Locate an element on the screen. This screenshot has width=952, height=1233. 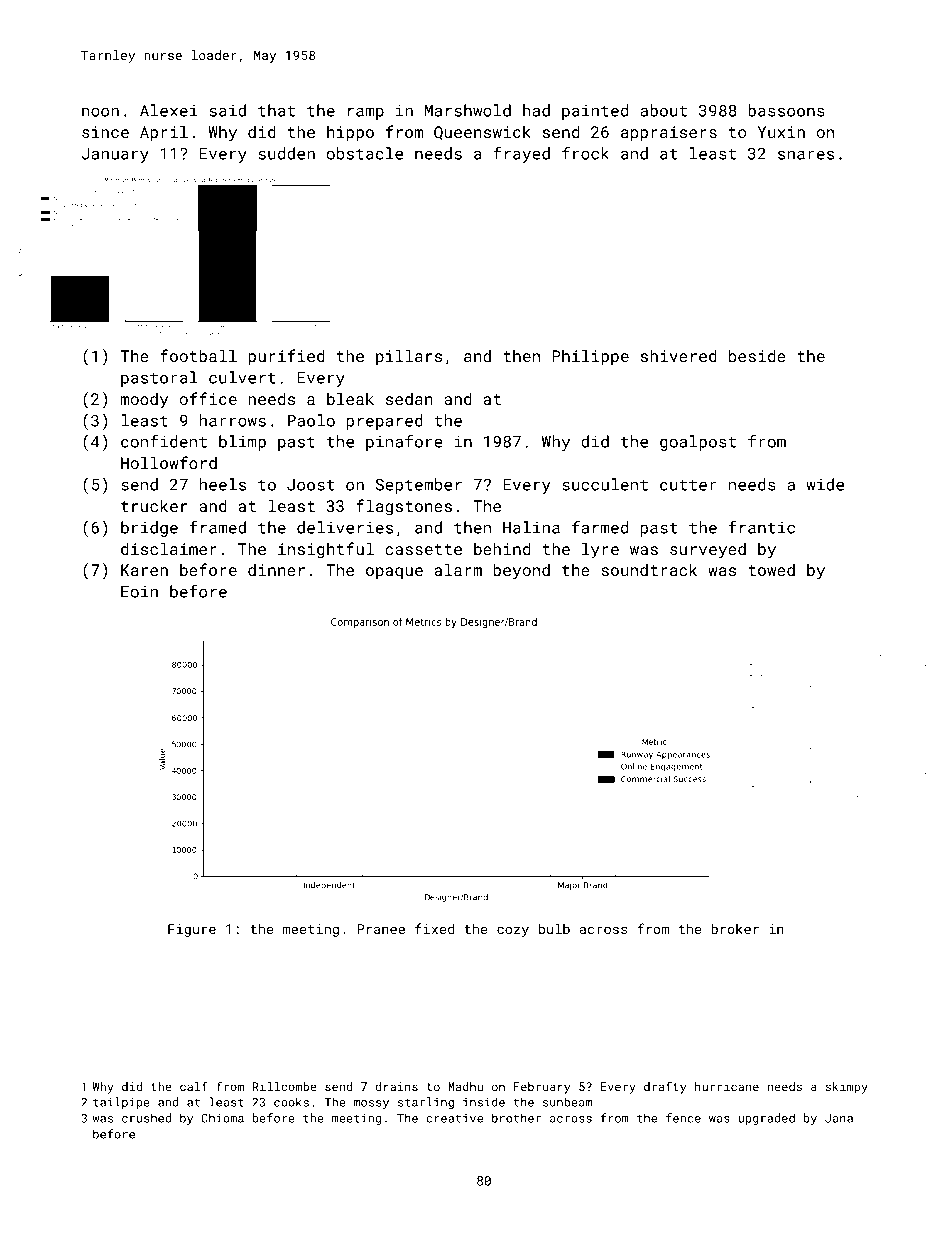
beside is located at coordinates (757, 355).
